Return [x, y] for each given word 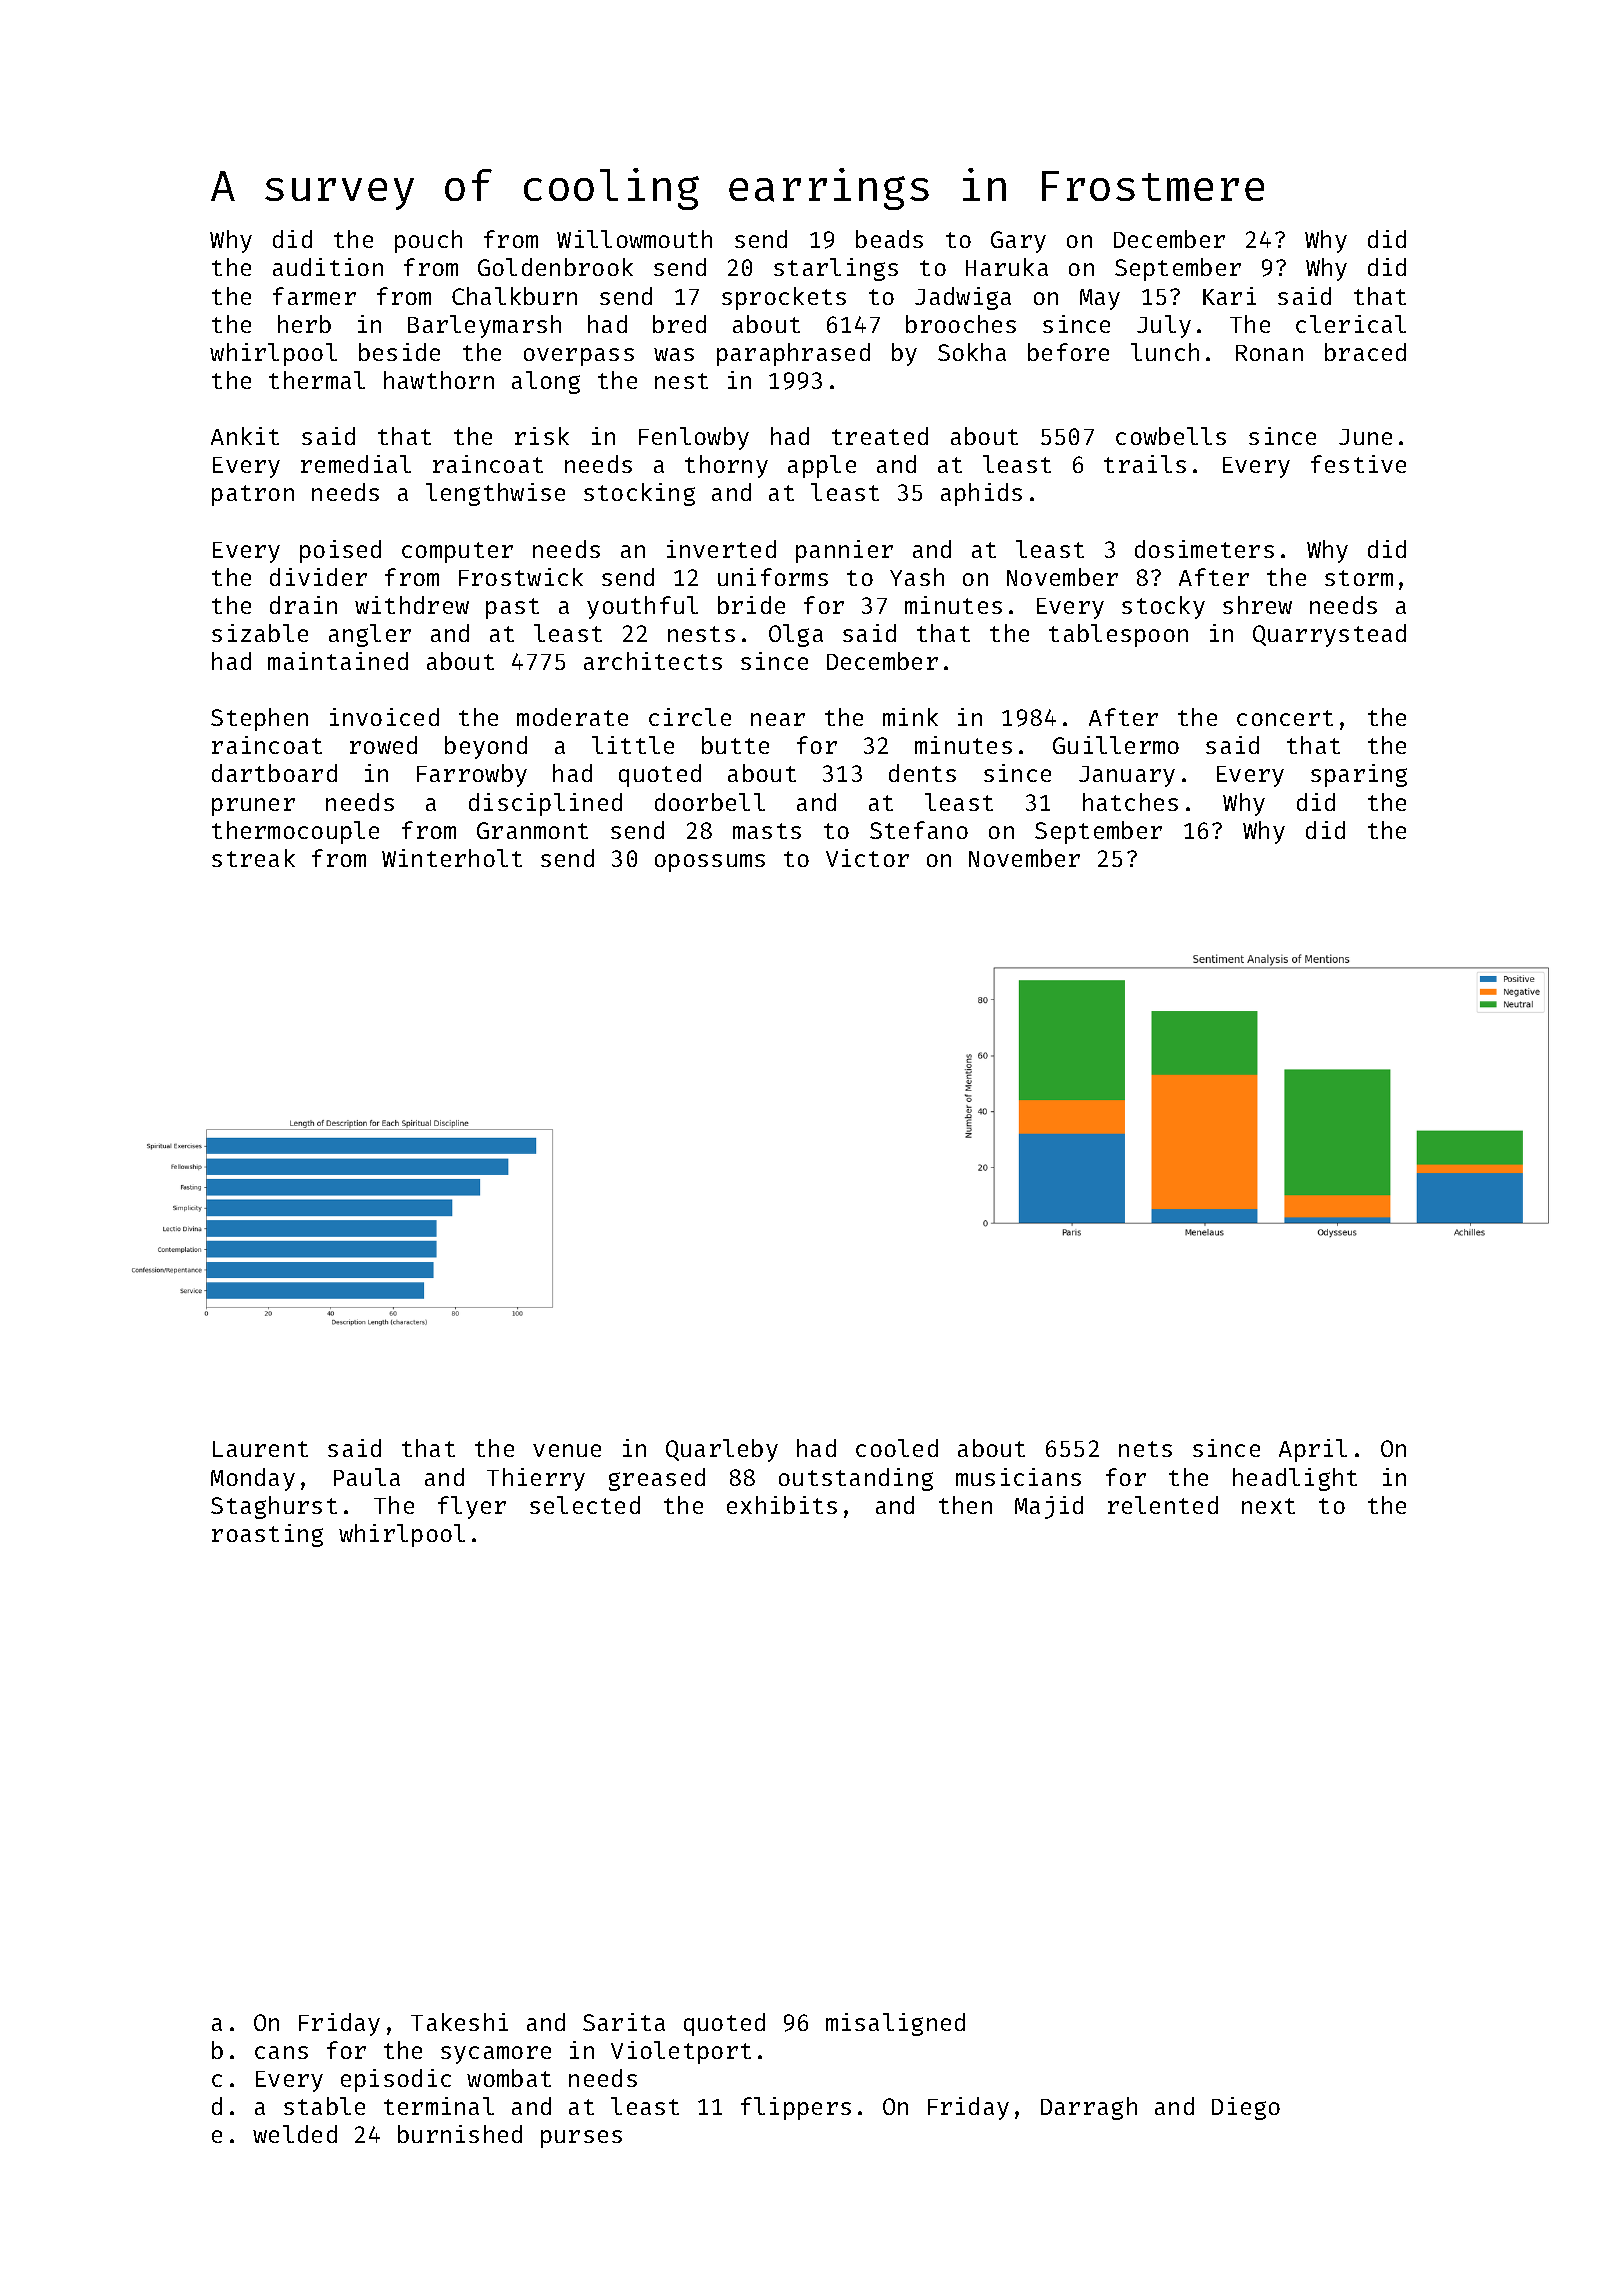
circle [690, 717]
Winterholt [452, 858]
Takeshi [459, 2022]
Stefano [919, 830]
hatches [1130, 802]
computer [457, 552]
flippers [796, 2108]
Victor [867, 858]
